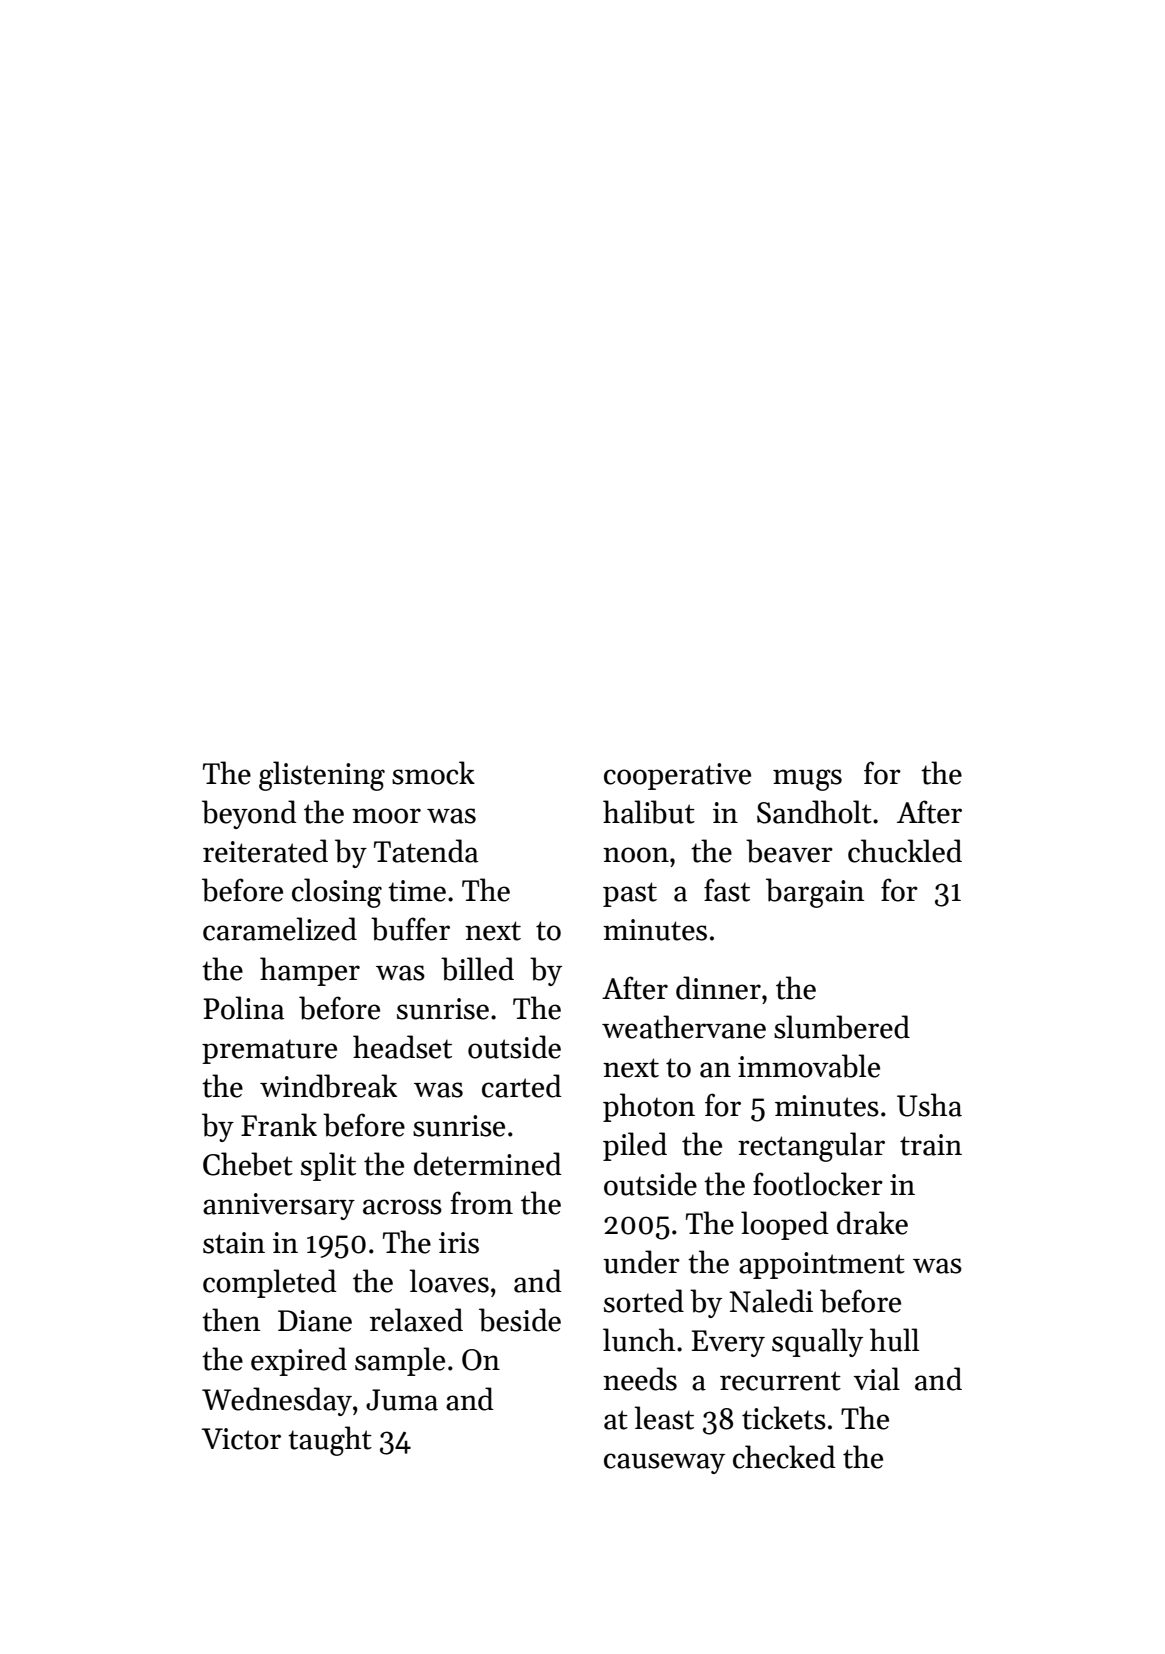  I want to click on headset, so click(402, 1047).
